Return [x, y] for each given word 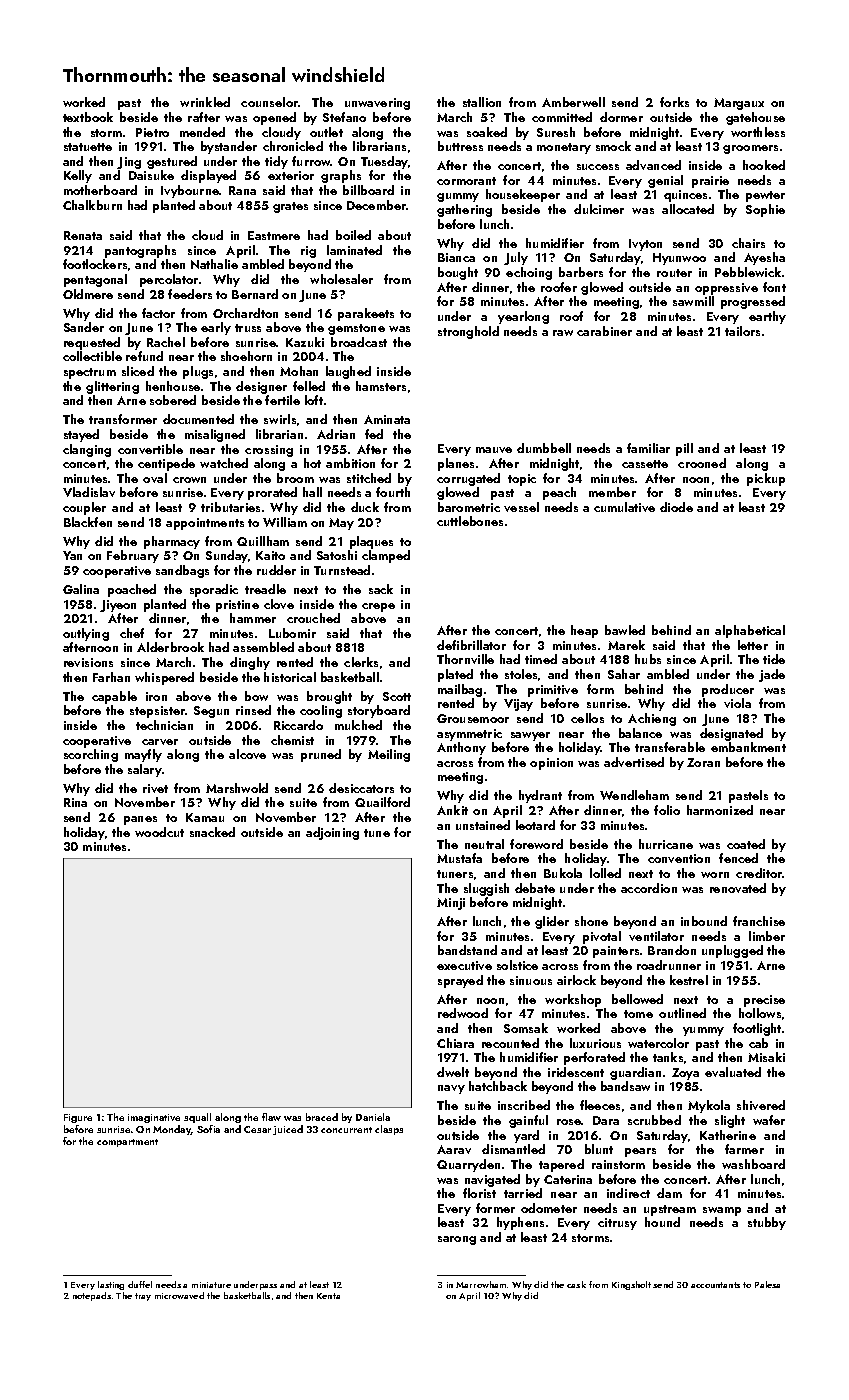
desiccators [361, 788]
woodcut [159, 832]
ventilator [656, 936]
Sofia [208, 1129]
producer [728, 690]
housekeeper [523, 195]
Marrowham [481, 1284]
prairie [710, 182]
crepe [378, 607]
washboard [753, 1164]
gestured [172, 162]
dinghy [250, 663]
